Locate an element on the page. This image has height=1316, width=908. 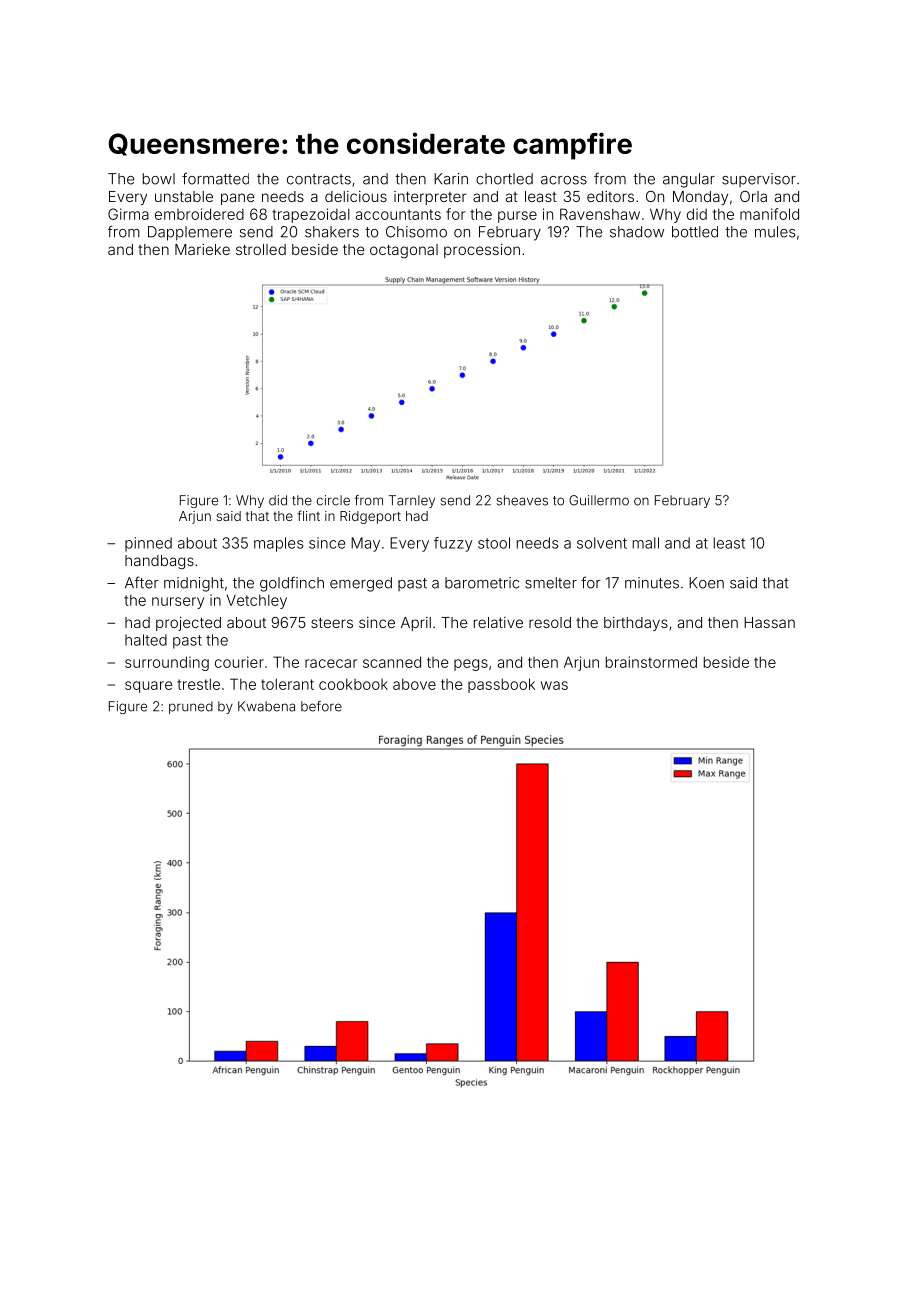
above is located at coordinates (414, 684).
